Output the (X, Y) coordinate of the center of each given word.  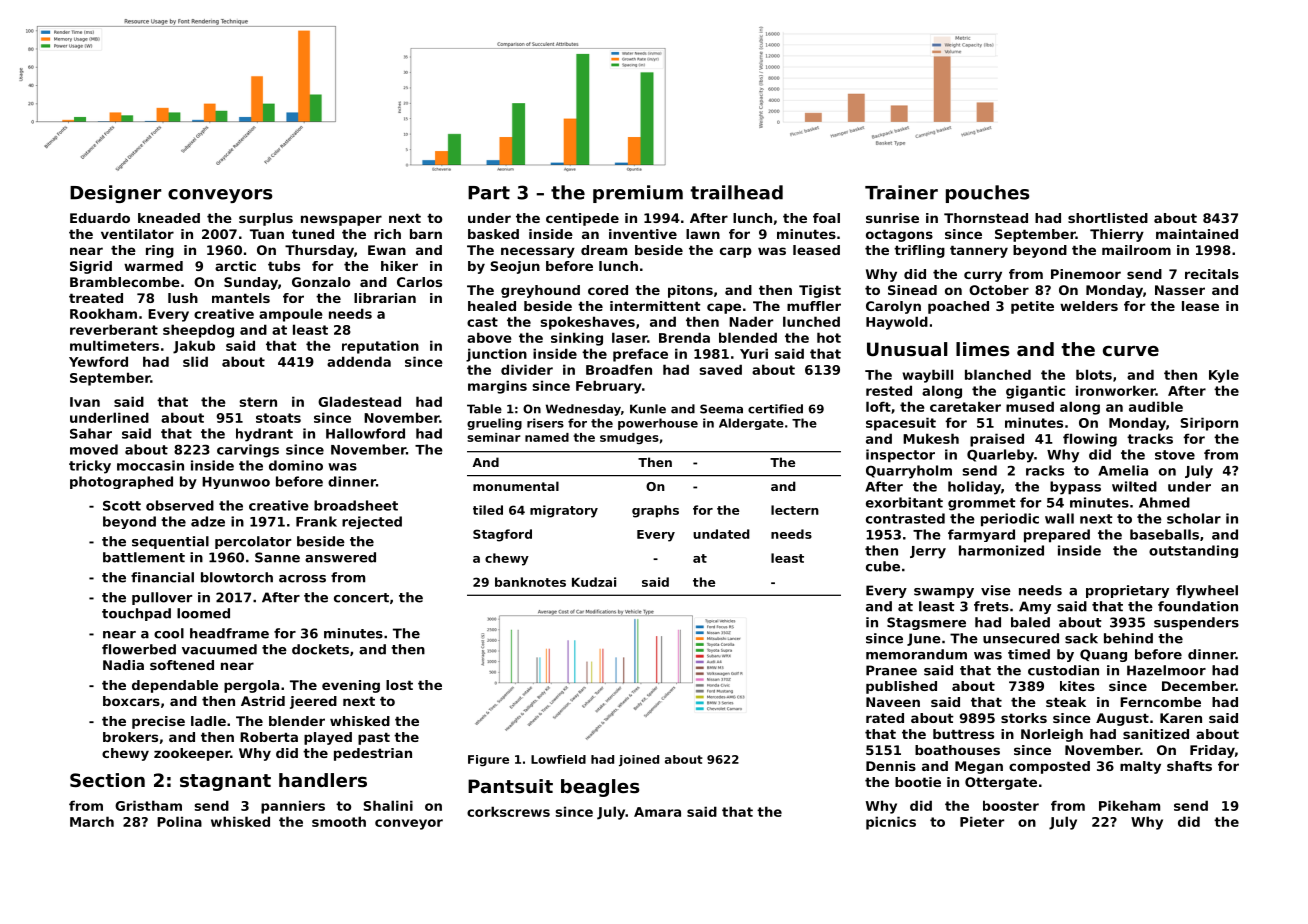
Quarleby (1000, 456)
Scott (122, 505)
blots (1094, 374)
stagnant (225, 782)
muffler (814, 306)
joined (639, 761)
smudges (629, 438)
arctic (235, 266)
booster (1011, 805)
